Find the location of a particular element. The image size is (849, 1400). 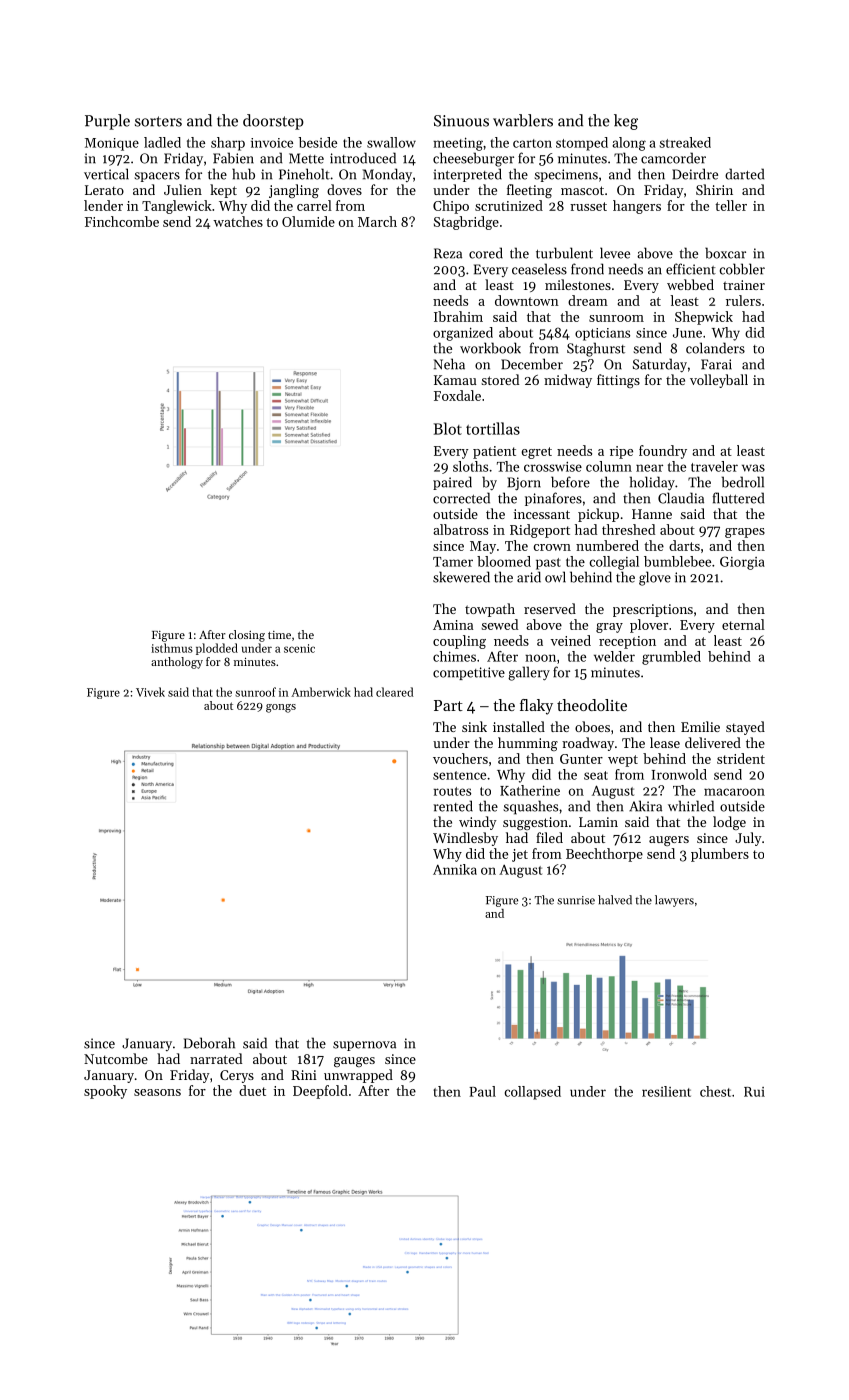

Annika is located at coordinates (455, 869).
